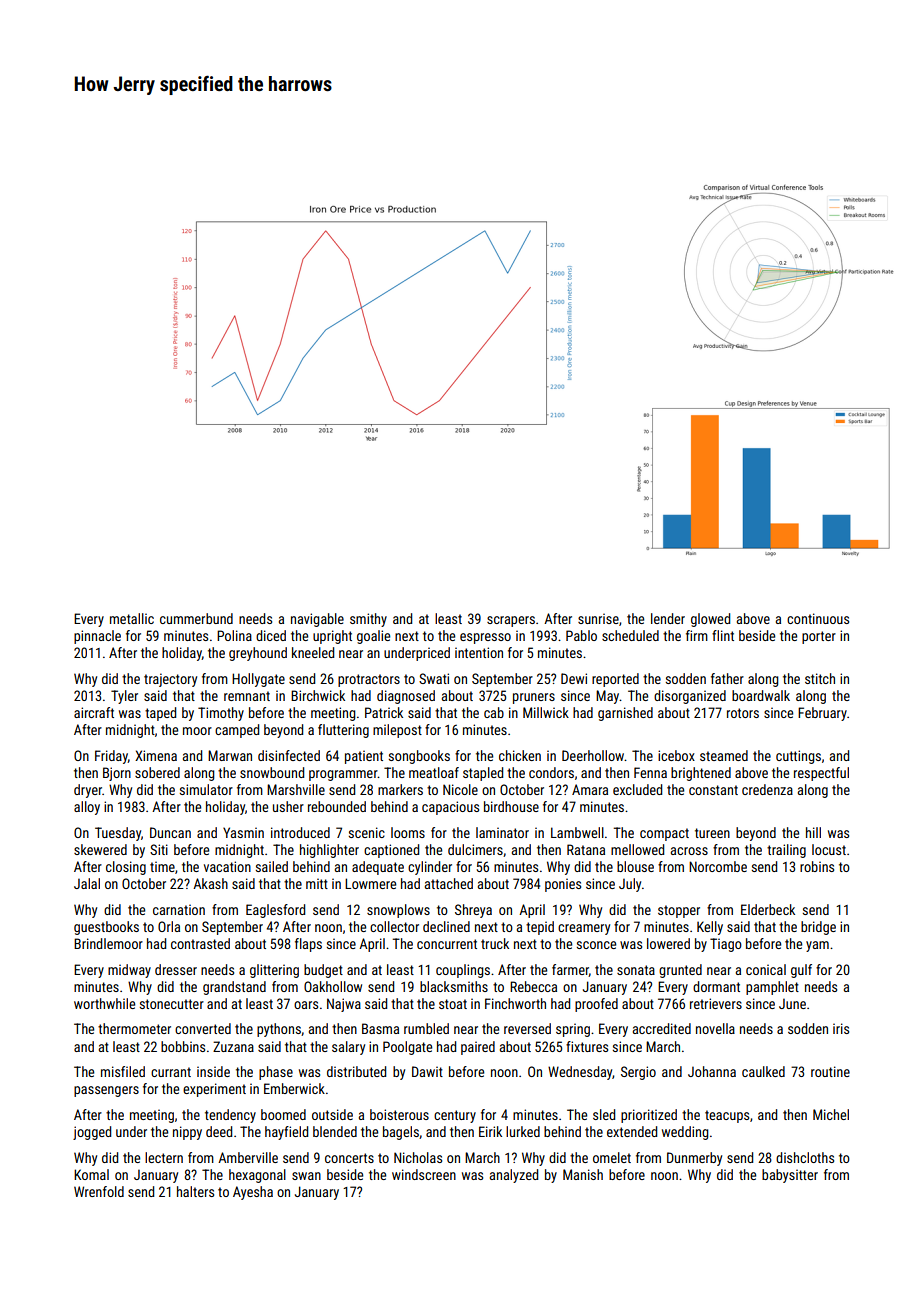 The height and width of the page is (1308, 924). What do you see at coordinates (253, 1193) in the page?
I see `Ayesha` at bounding box center [253, 1193].
